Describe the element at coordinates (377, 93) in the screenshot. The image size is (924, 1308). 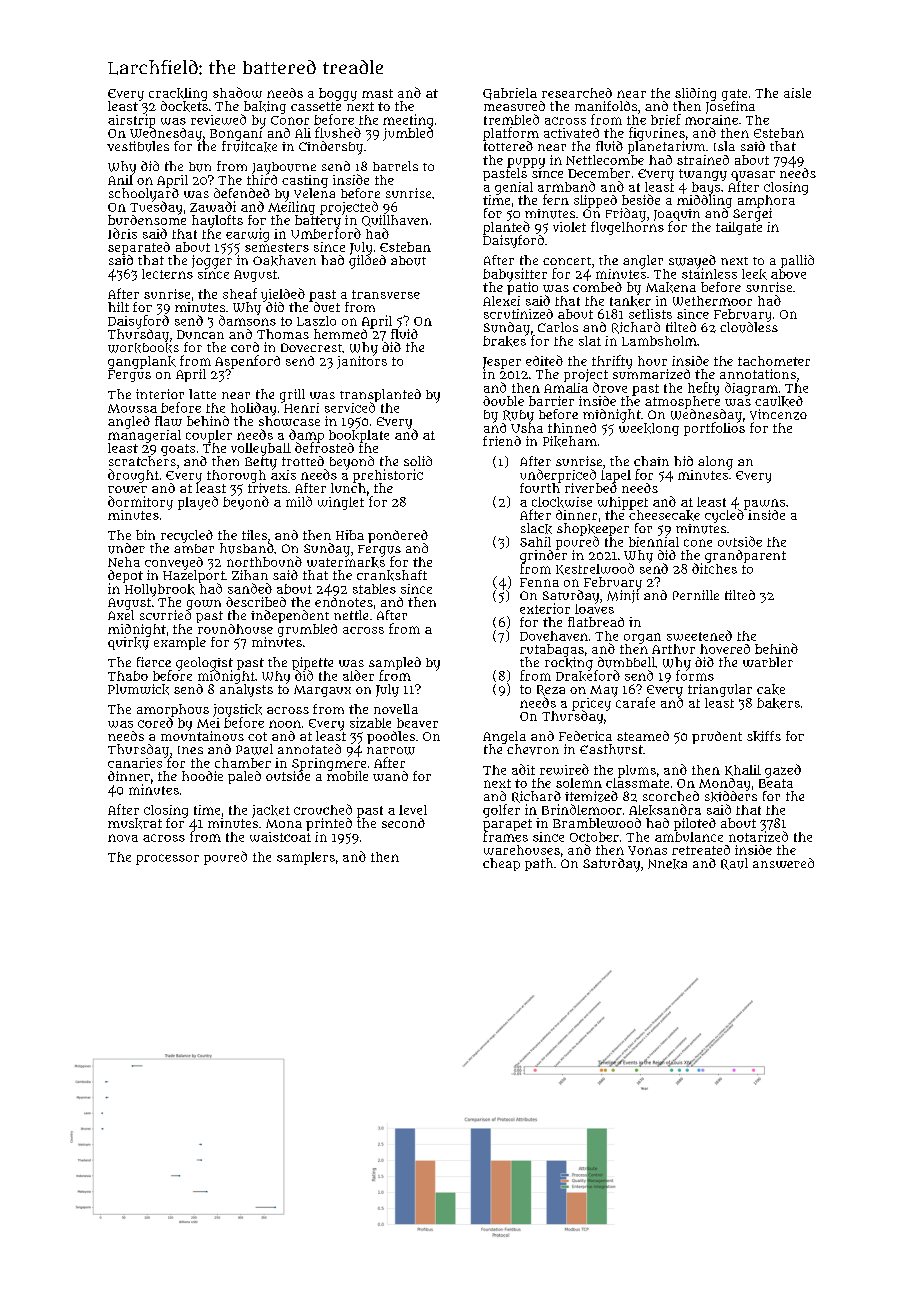
I see `mast` at that location.
